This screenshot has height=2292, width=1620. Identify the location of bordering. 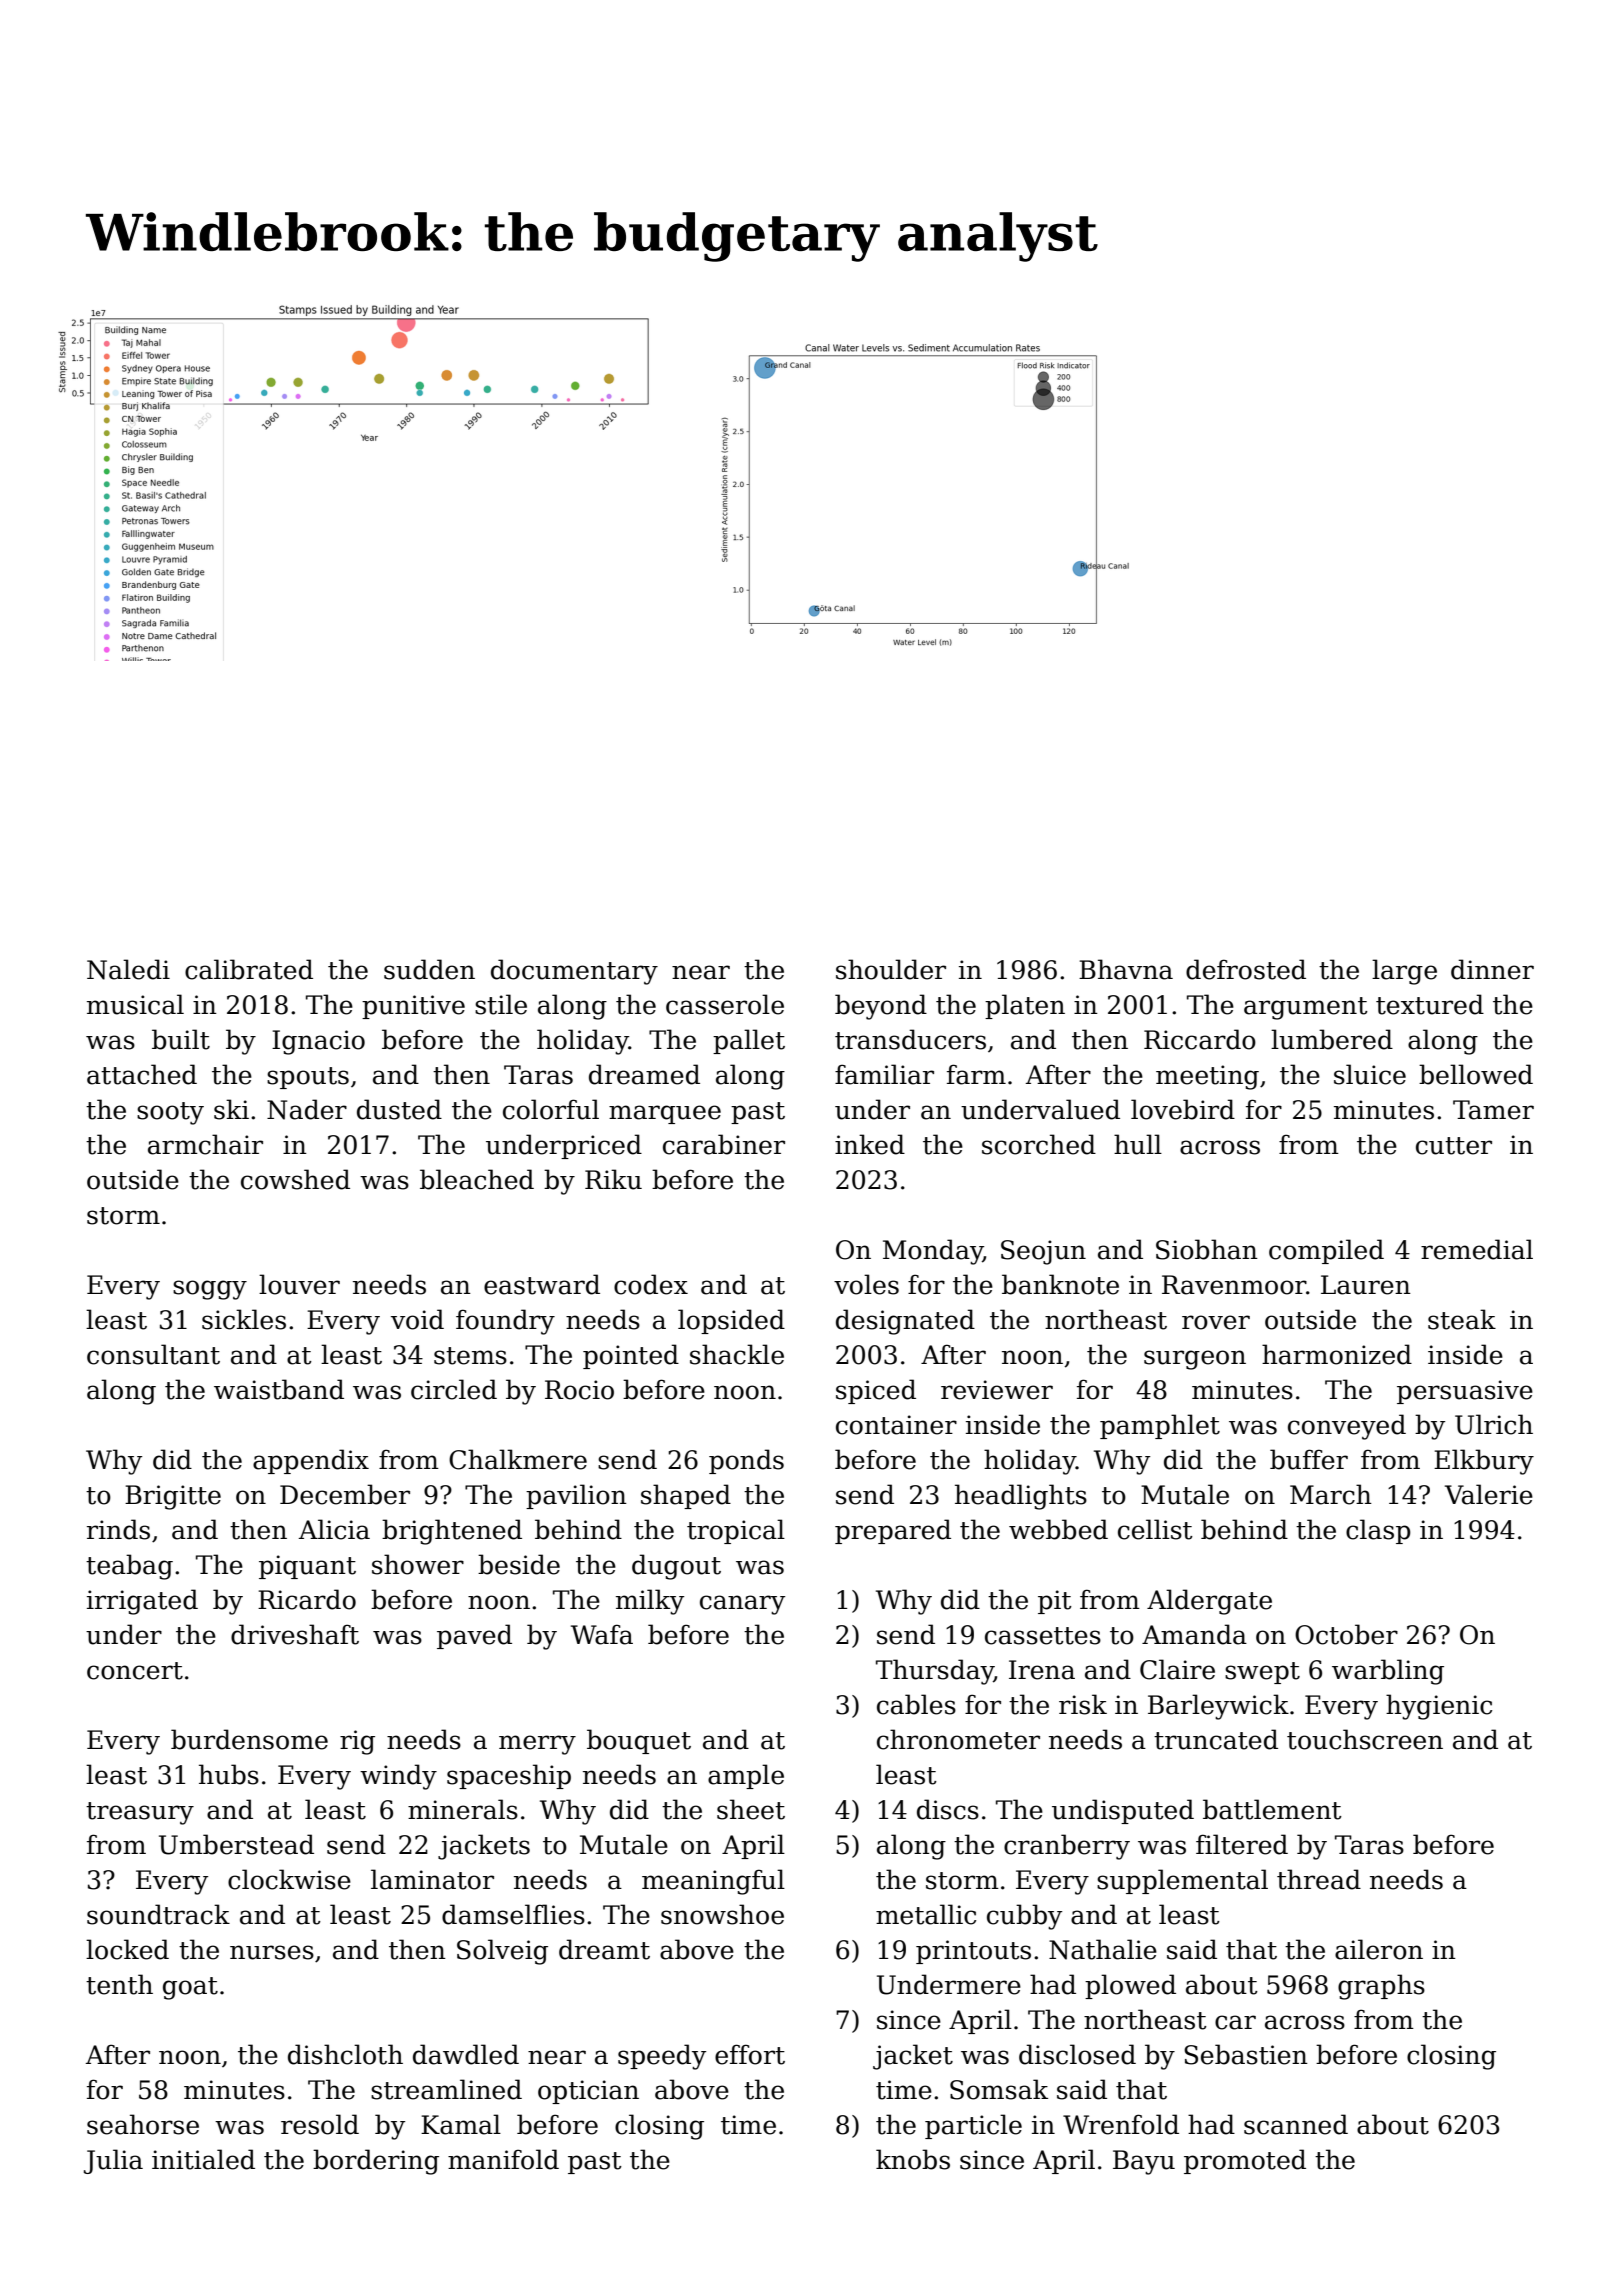
(376, 2162).
